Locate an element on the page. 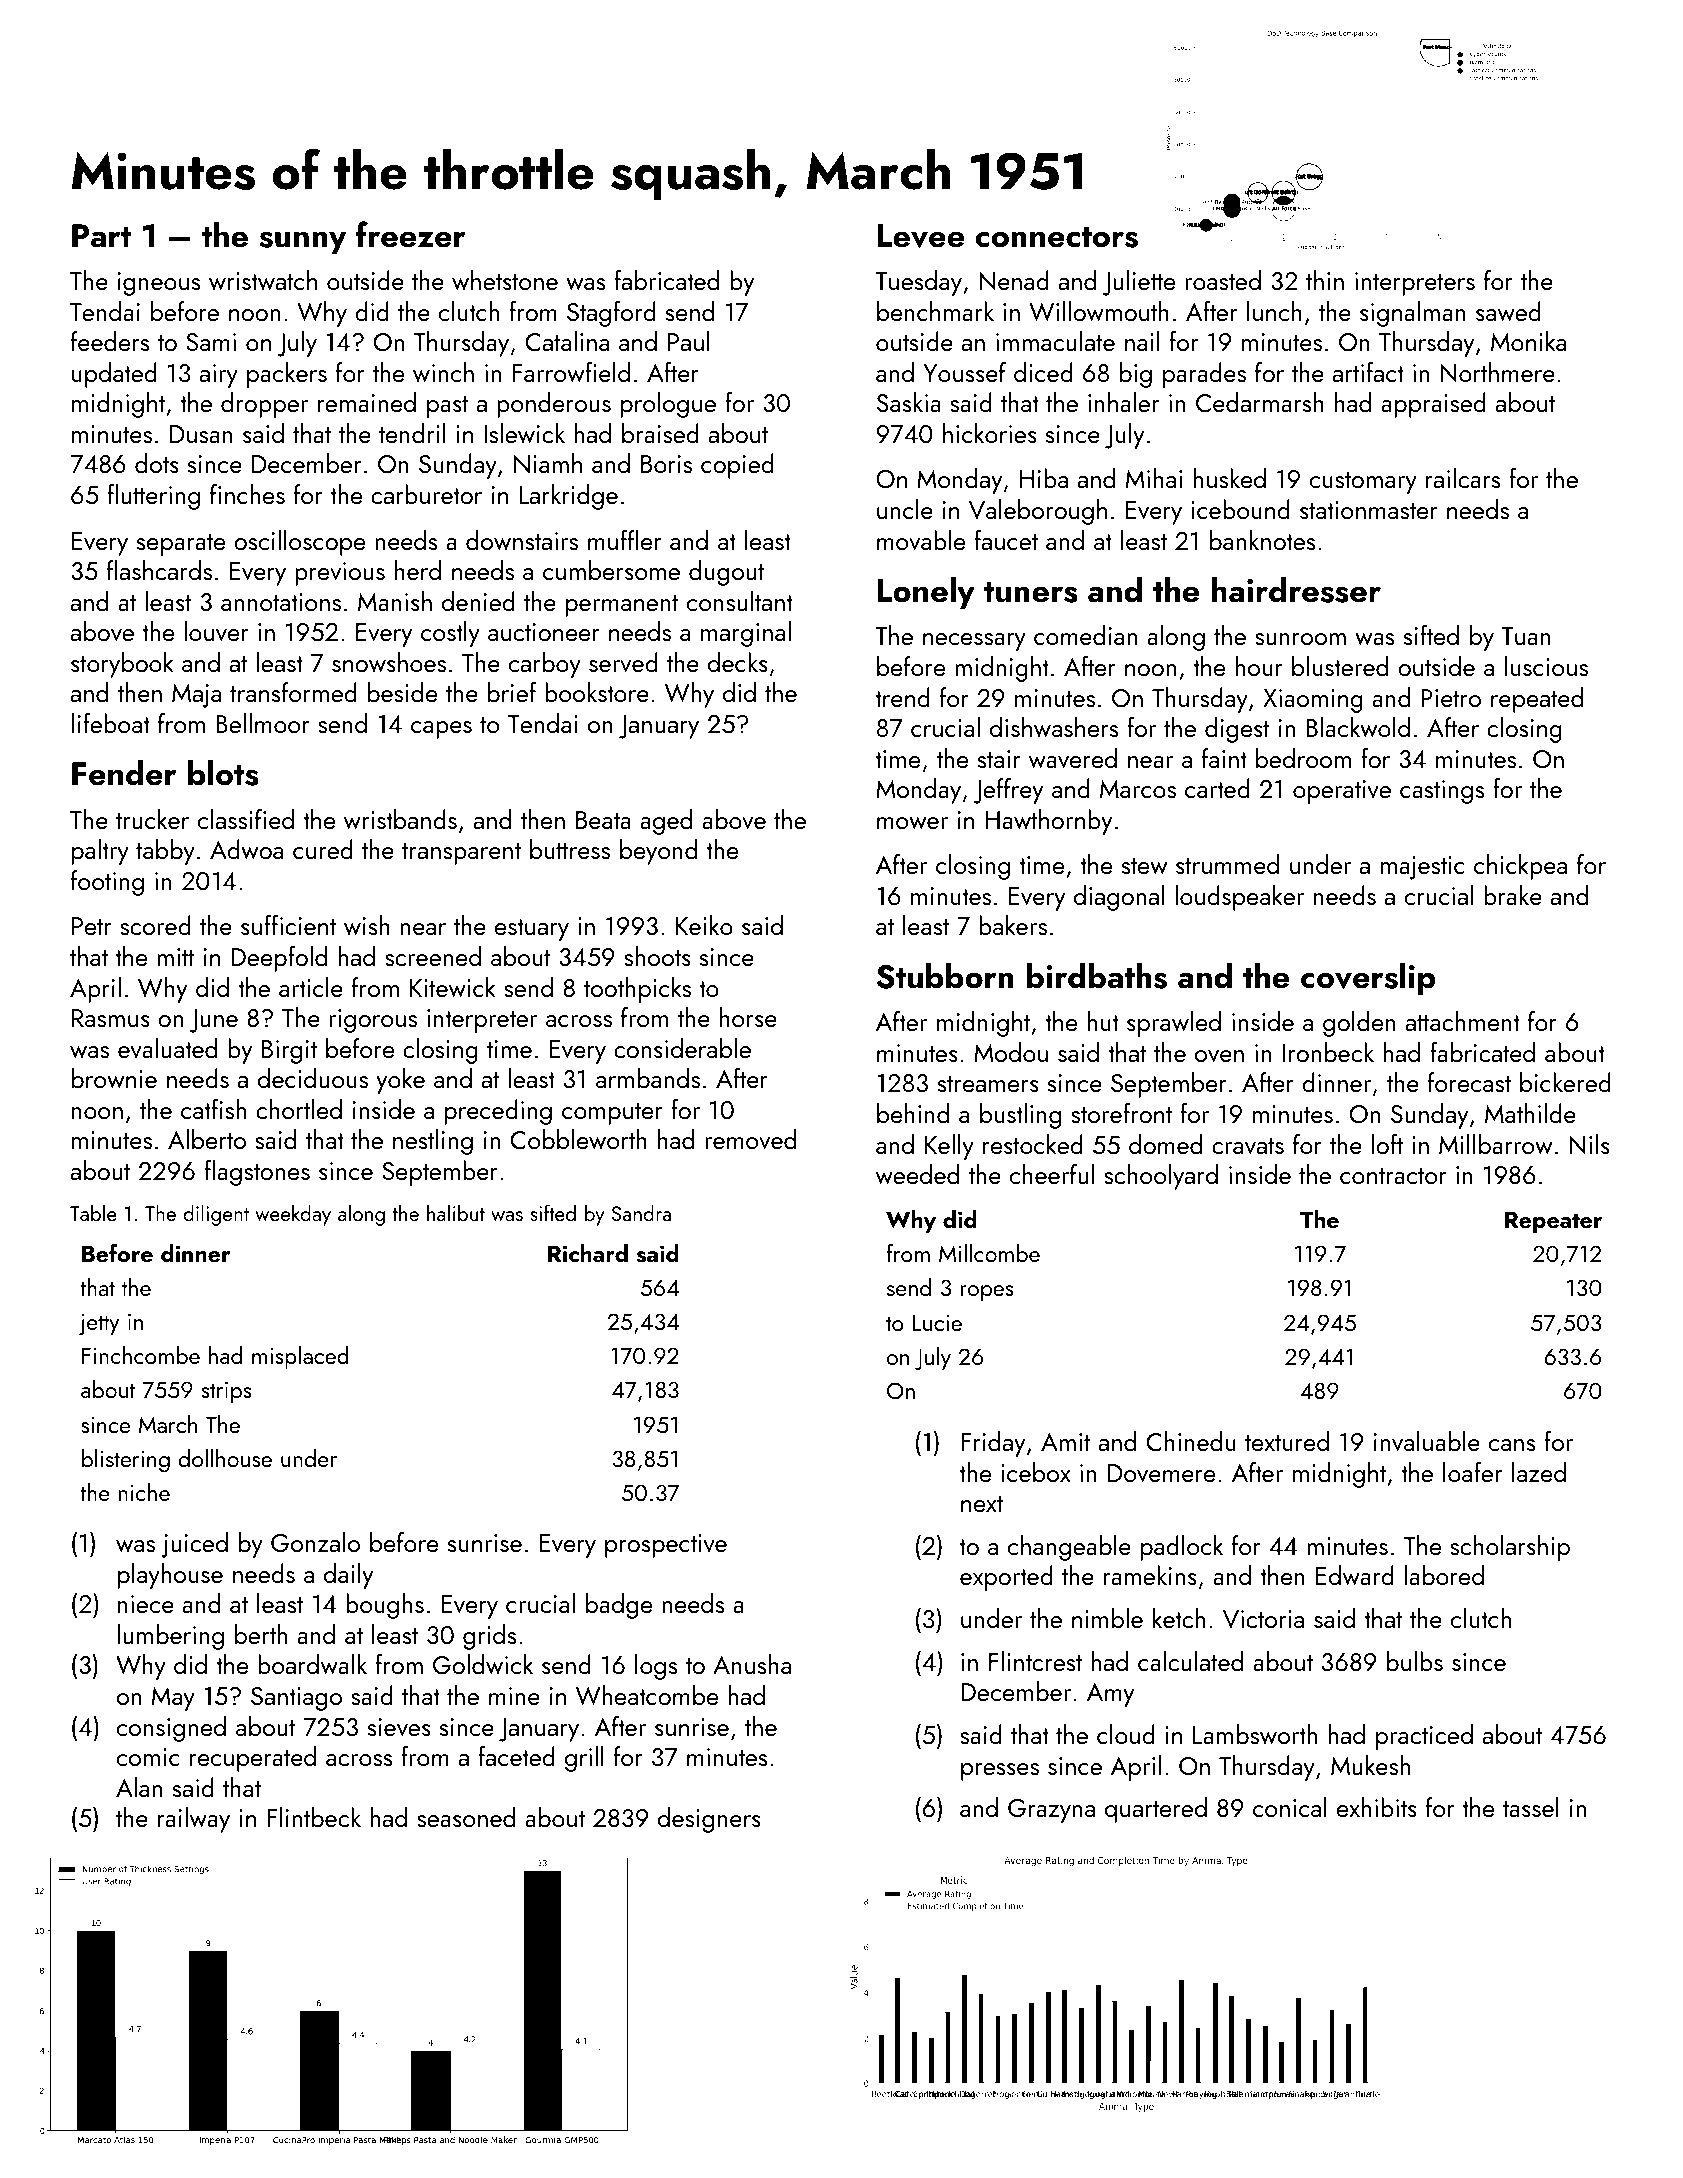 This page has height=2178, width=1683. sunny is located at coordinates (302, 243).
